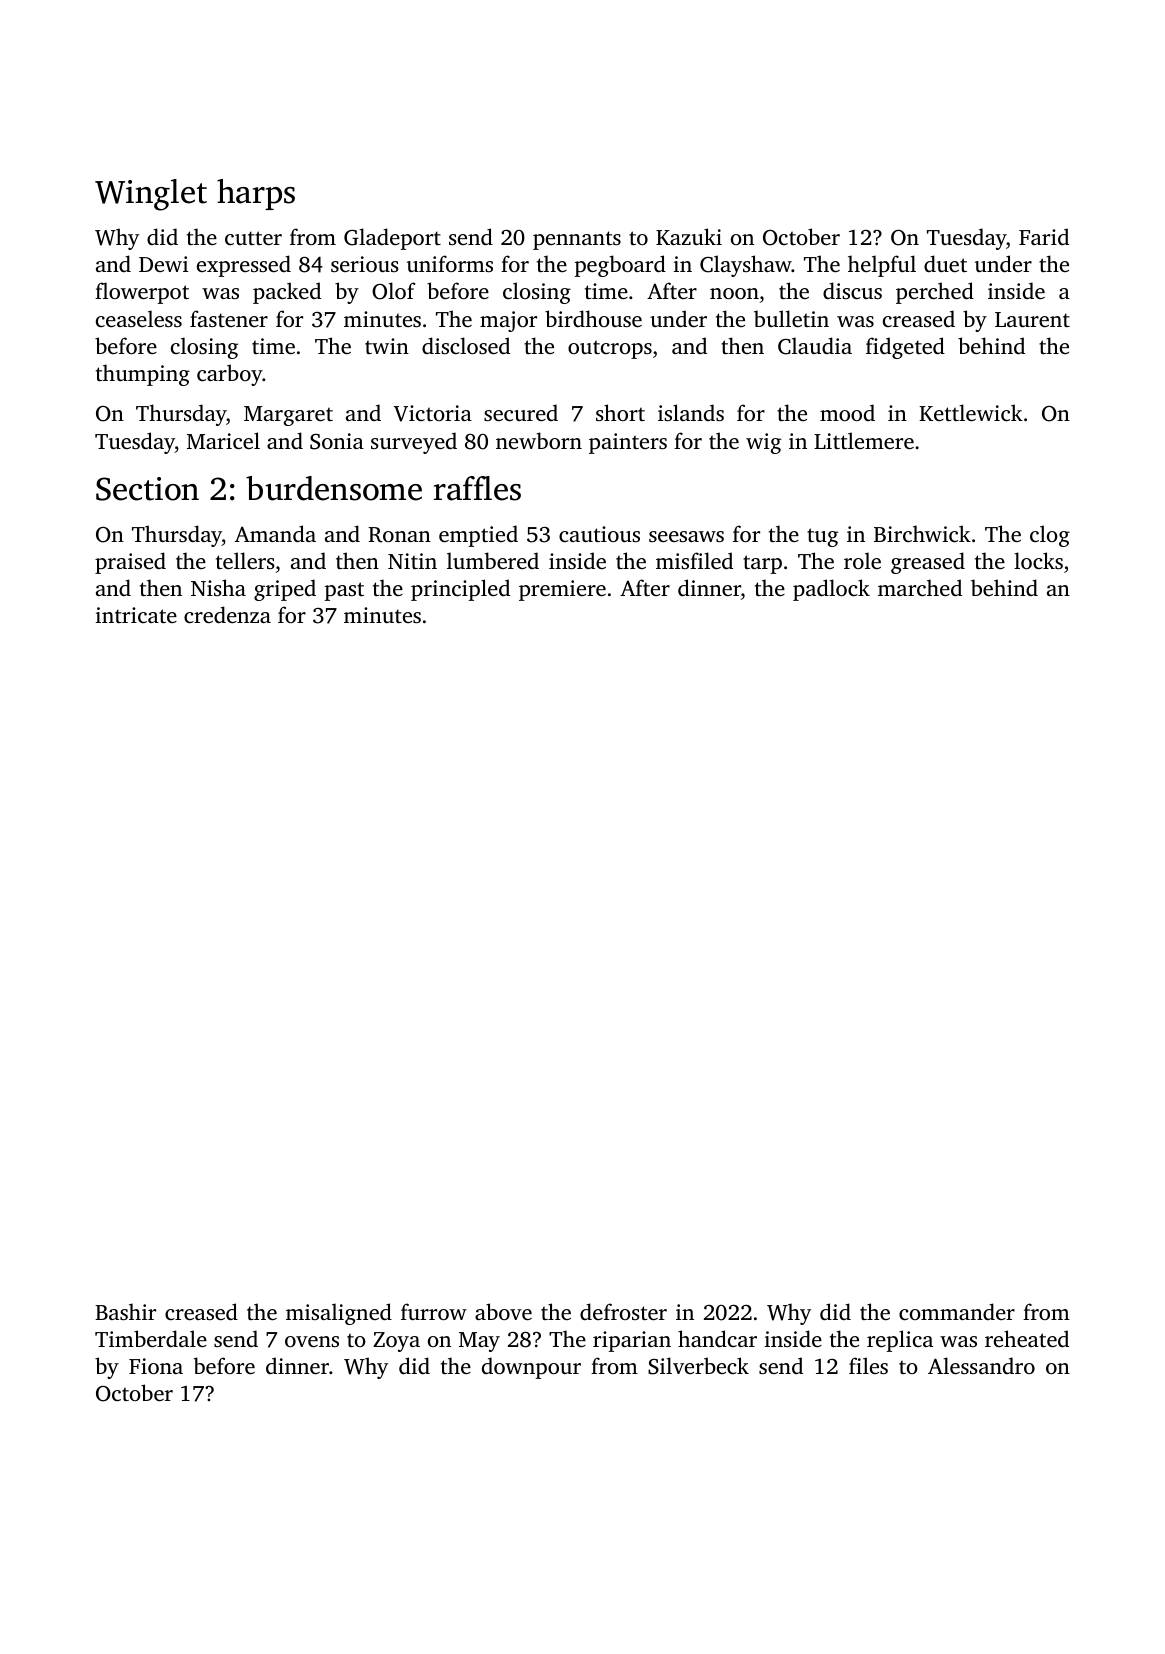 This document has height=1654, width=1165. What do you see at coordinates (503, 1311) in the document?
I see `above` at bounding box center [503, 1311].
